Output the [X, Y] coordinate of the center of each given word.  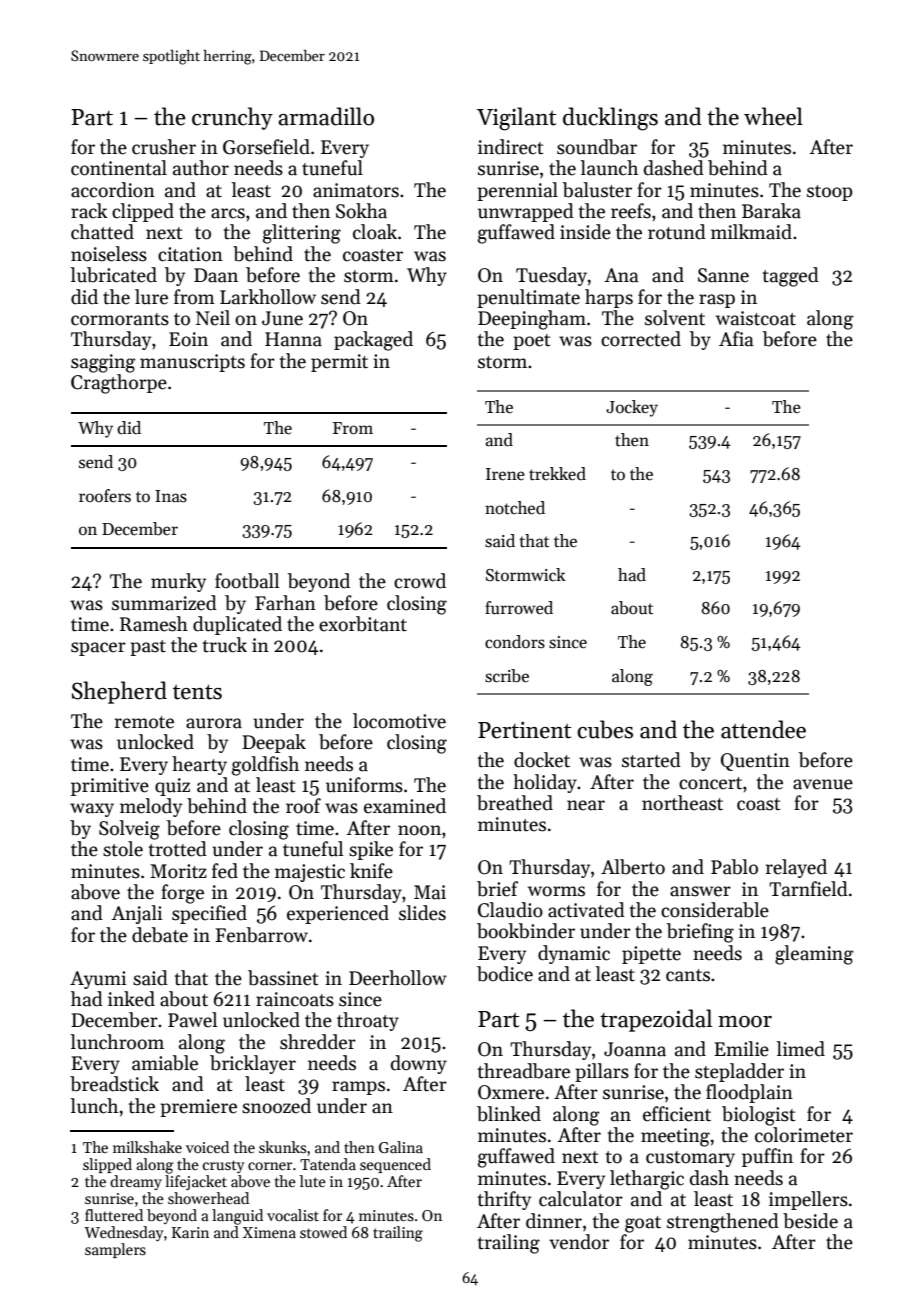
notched [515, 508]
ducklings [610, 119]
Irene [505, 474]
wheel [773, 116]
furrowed [519, 608]
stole [123, 849]
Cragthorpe [119, 384]
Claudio [510, 910]
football [247, 581]
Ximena [269, 1232]
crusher [164, 147]
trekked [557, 474]
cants [688, 975]
